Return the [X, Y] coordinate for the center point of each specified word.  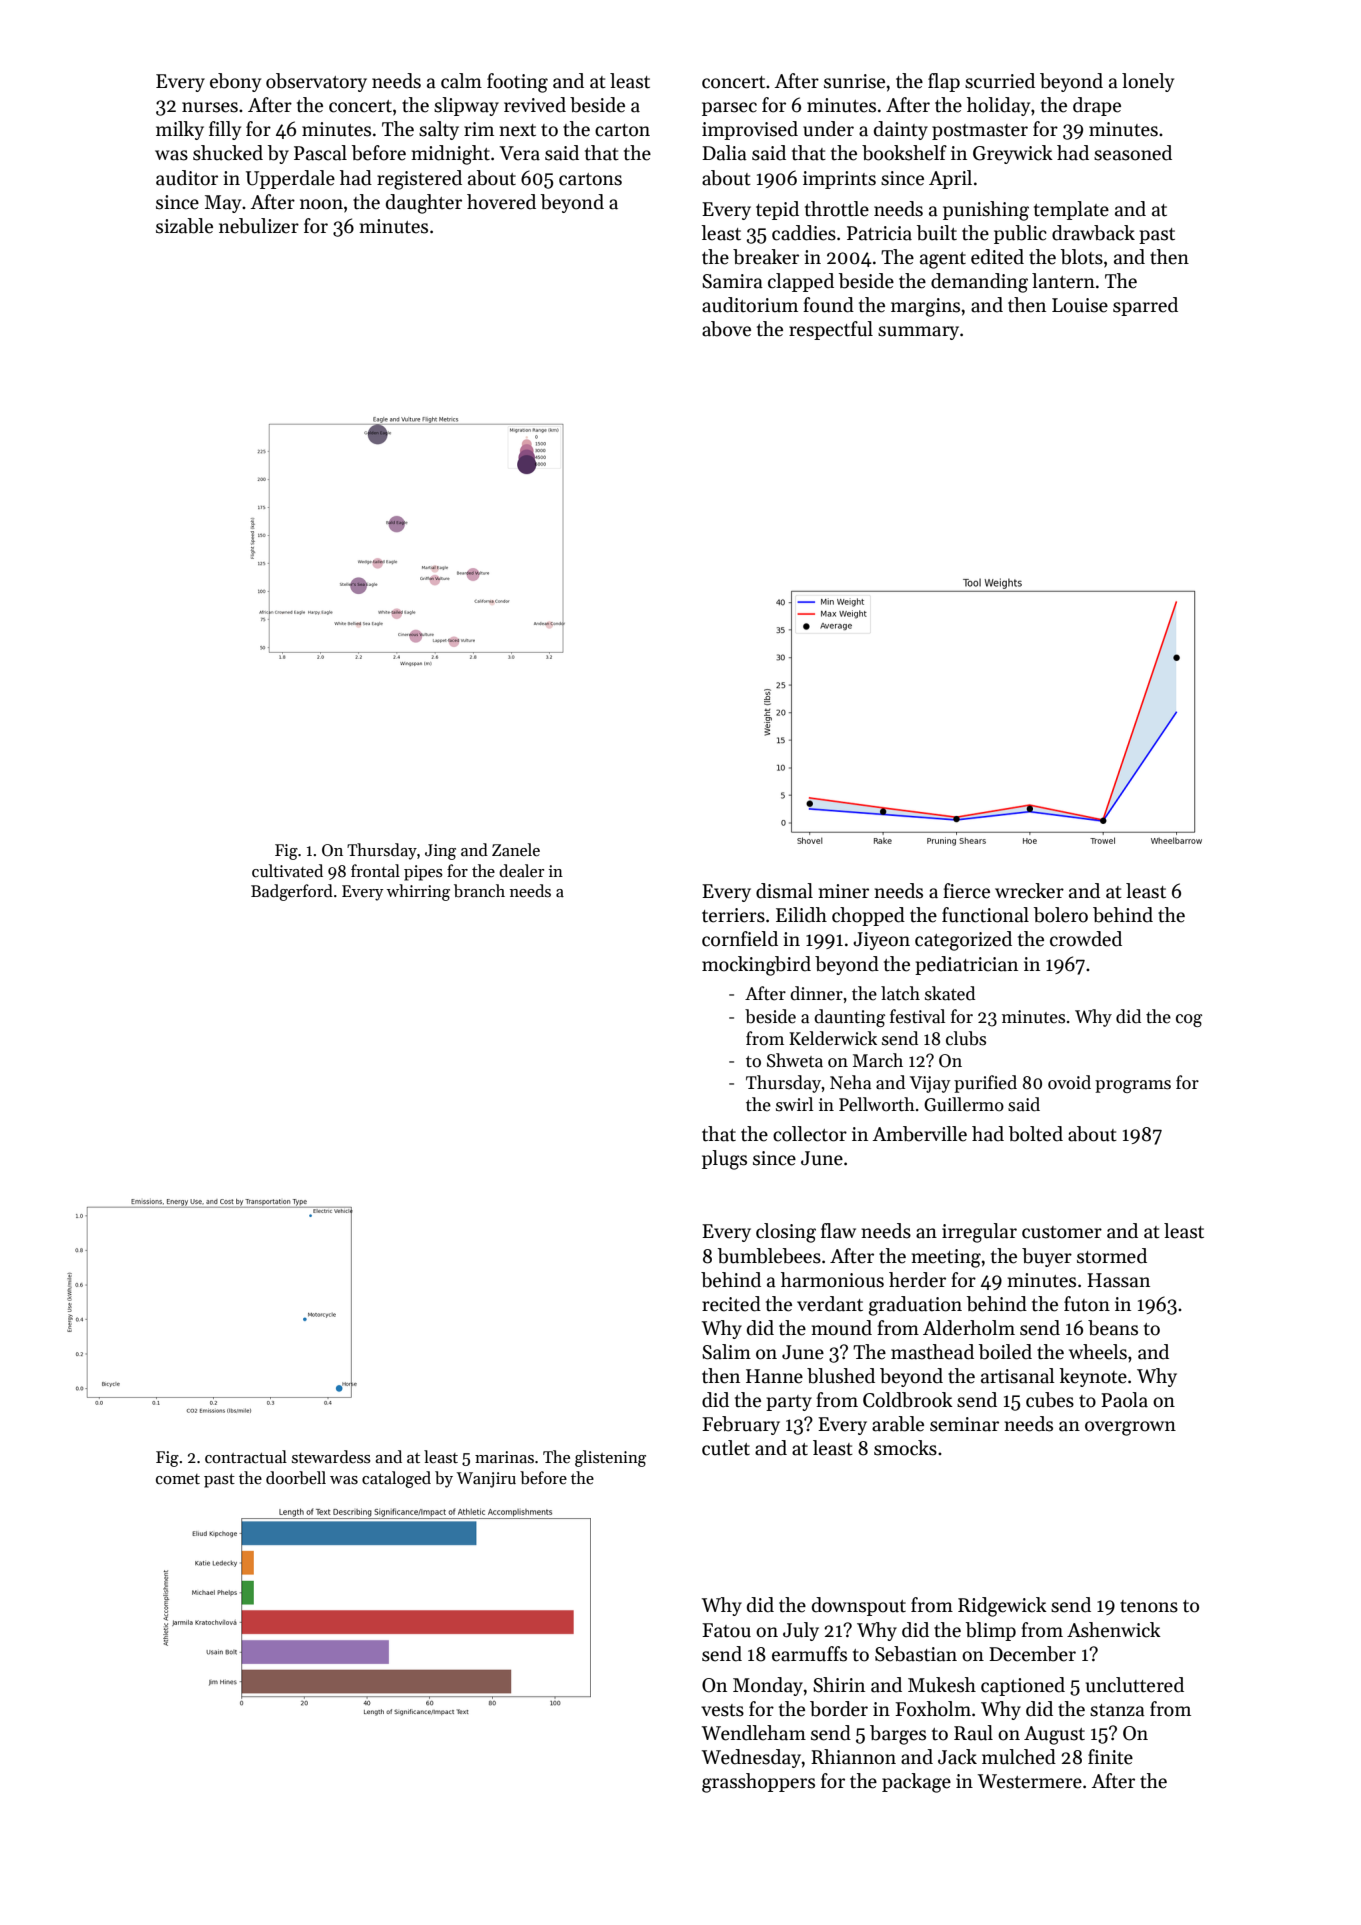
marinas [504, 1457]
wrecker [1029, 891]
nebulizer [259, 226]
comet [178, 1479]
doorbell [296, 1478]
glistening [610, 1458]
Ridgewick [1002, 1607]
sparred [1145, 306]
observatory [316, 82]
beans [1113, 1328]
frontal [375, 871]
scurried [1000, 81]
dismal [784, 891]
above [726, 329]
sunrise [854, 81]
